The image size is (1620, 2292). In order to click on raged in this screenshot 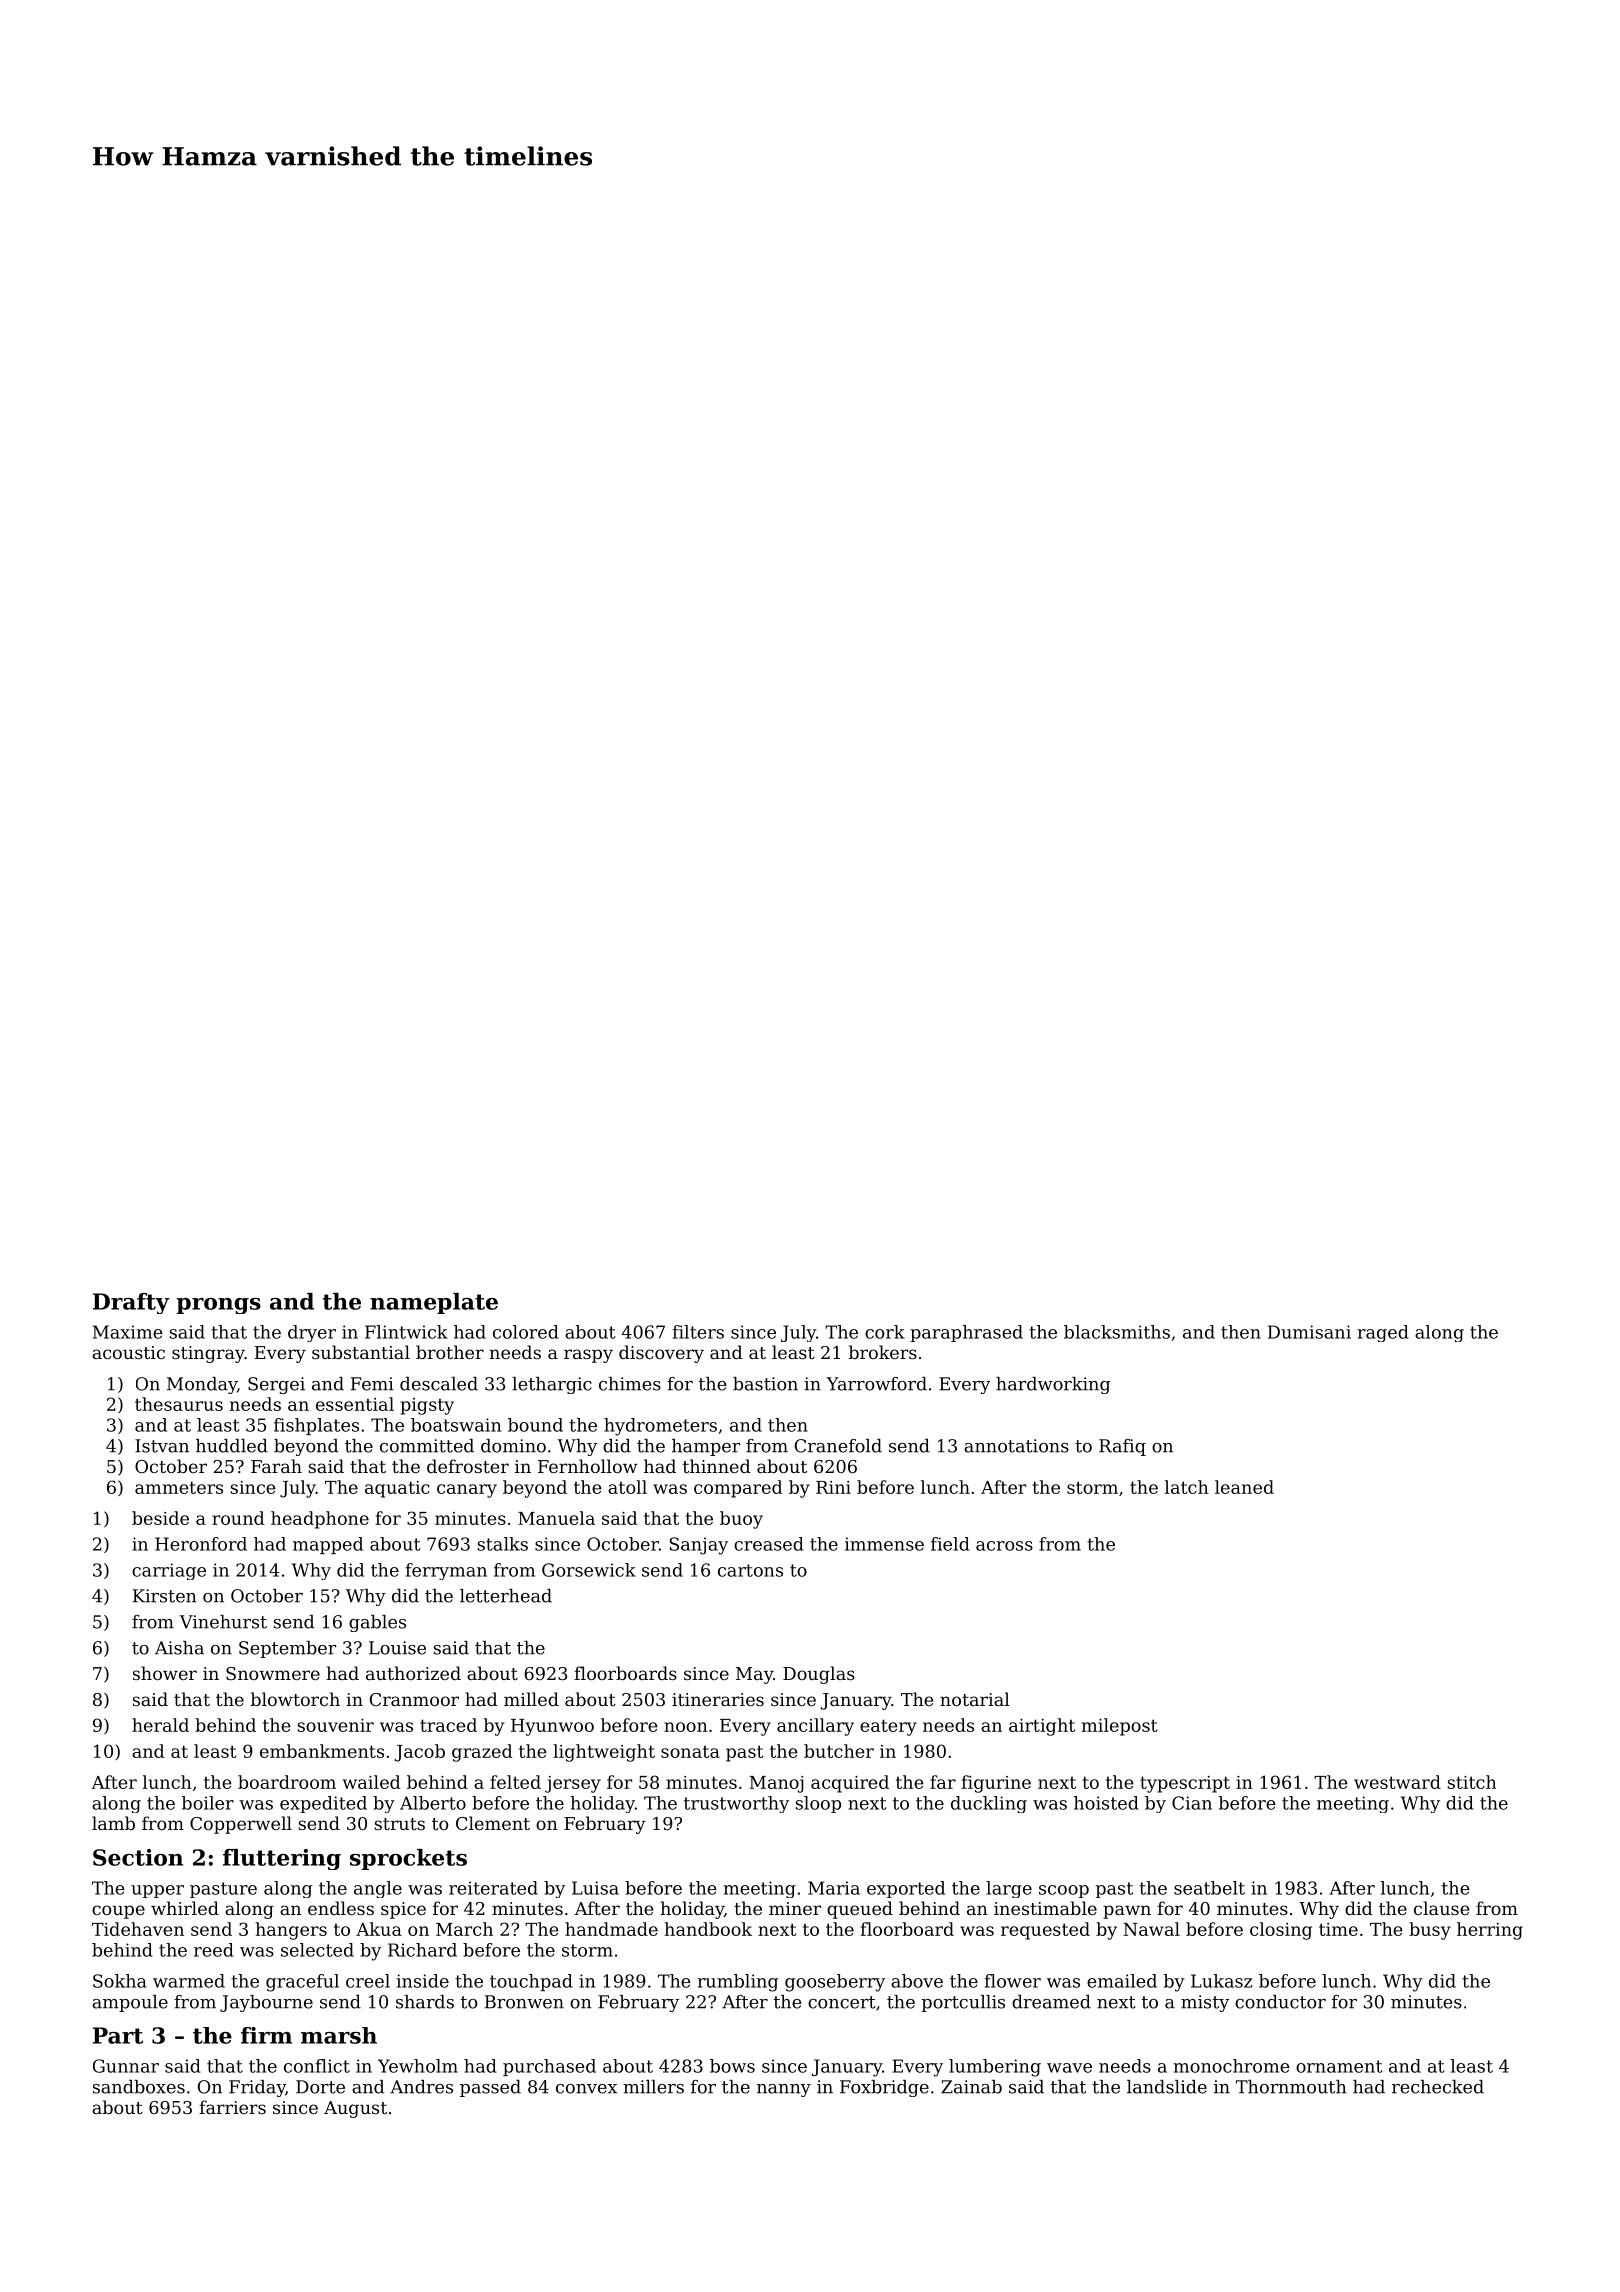, I will do `click(1383, 1333)`.
